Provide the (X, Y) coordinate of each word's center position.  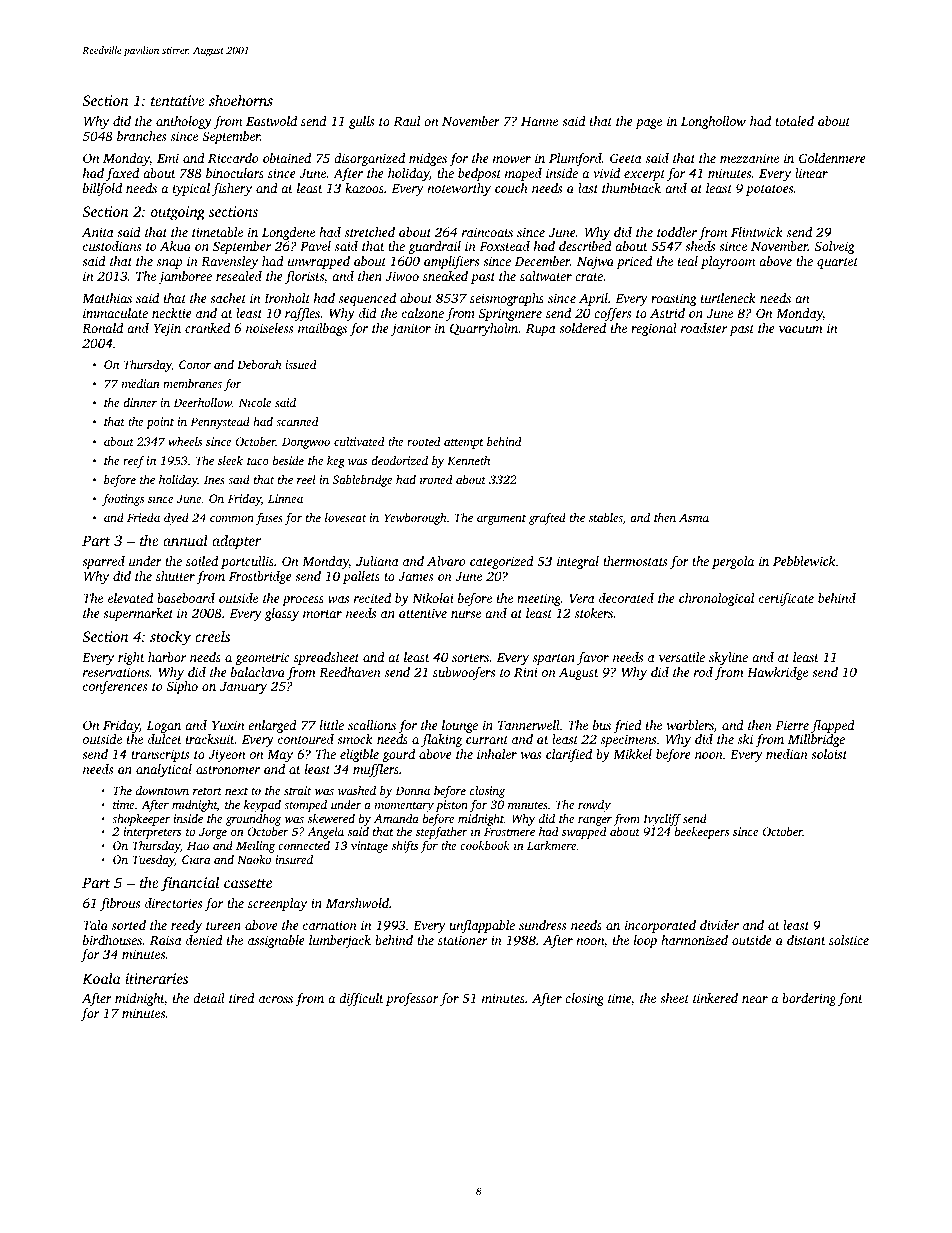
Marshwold (357, 903)
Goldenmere (832, 158)
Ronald (102, 328)
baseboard (186, 598)
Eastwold (271, 121)
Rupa (541, 330)
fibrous (120, 904)
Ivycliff (662, 820)
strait (297, 790)
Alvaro (446, 561)
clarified (569, 755)
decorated (626, 598)
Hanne (539, 121)
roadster (704, 328)
